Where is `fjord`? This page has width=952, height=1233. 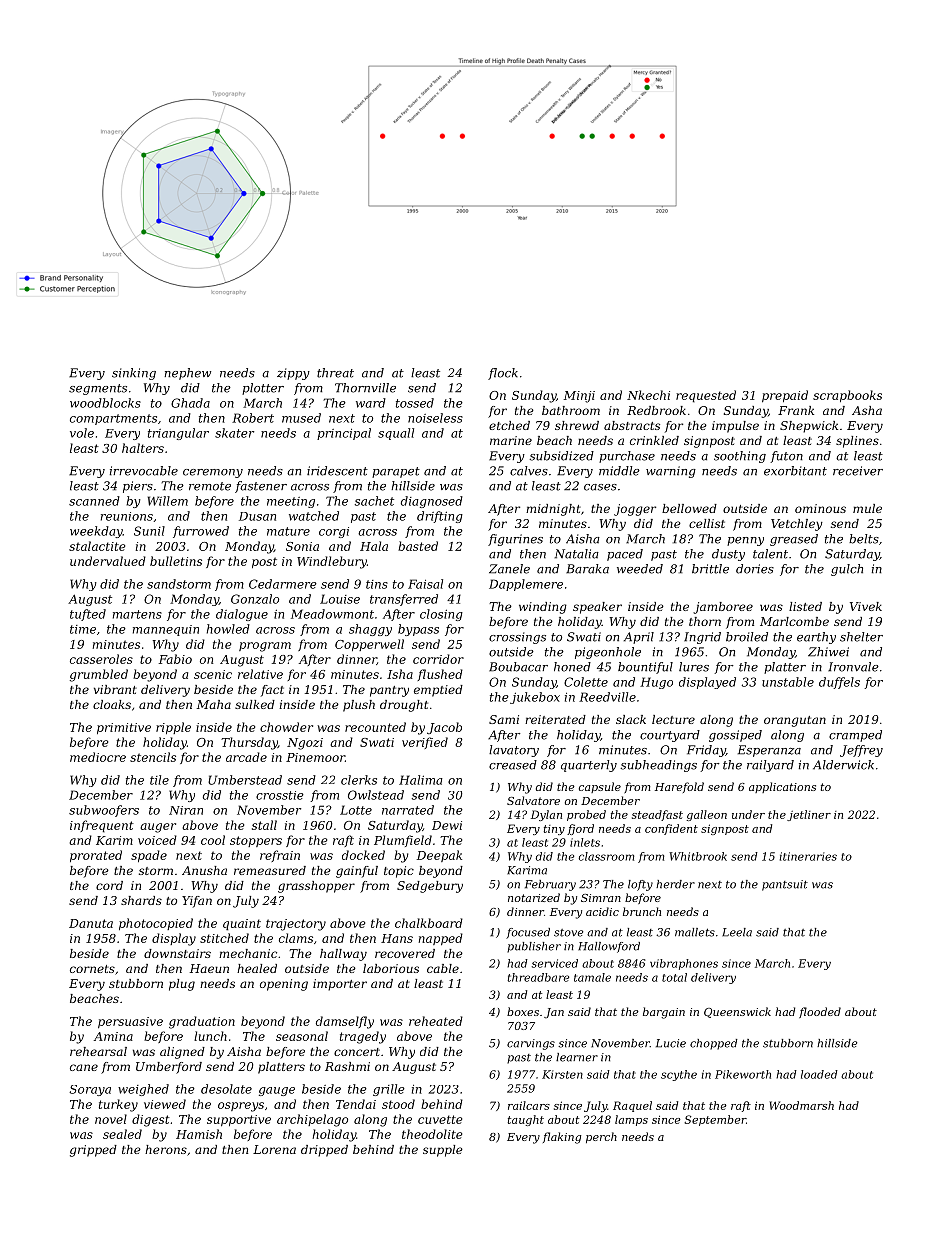
fjord is located at coordinates (580, 829).
